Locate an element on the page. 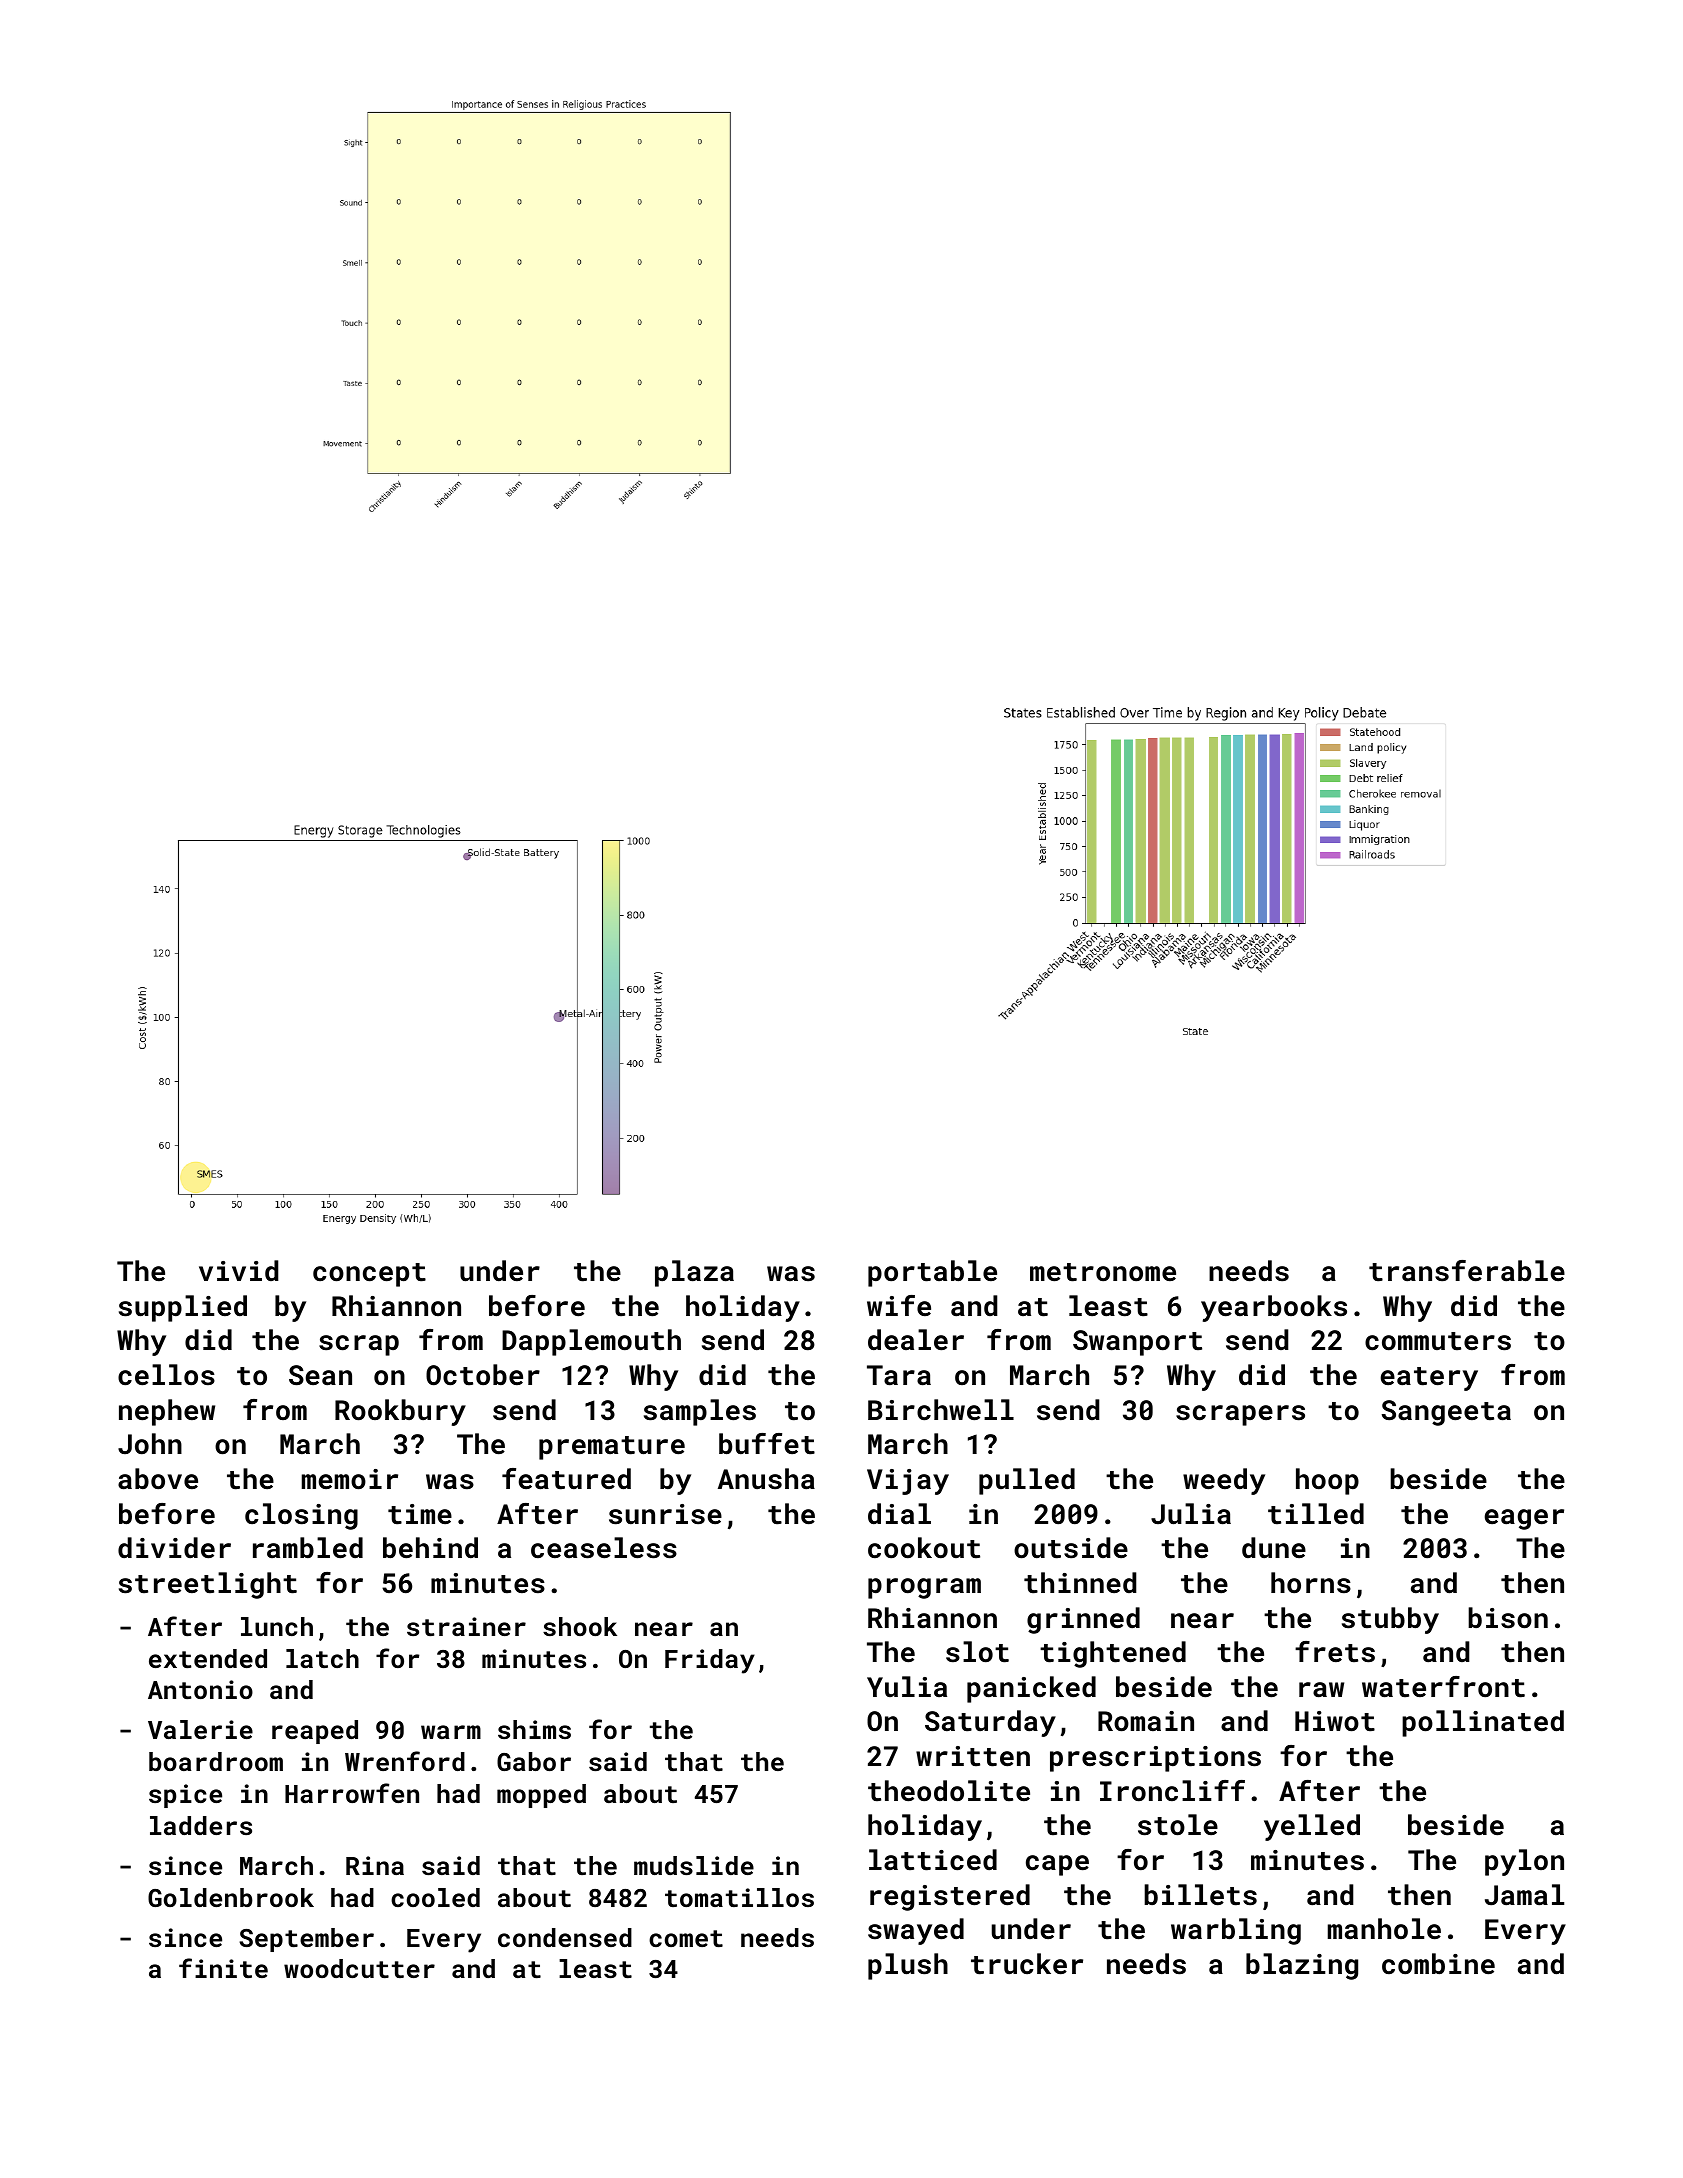  wife is located at coordinates (899, 1305).
